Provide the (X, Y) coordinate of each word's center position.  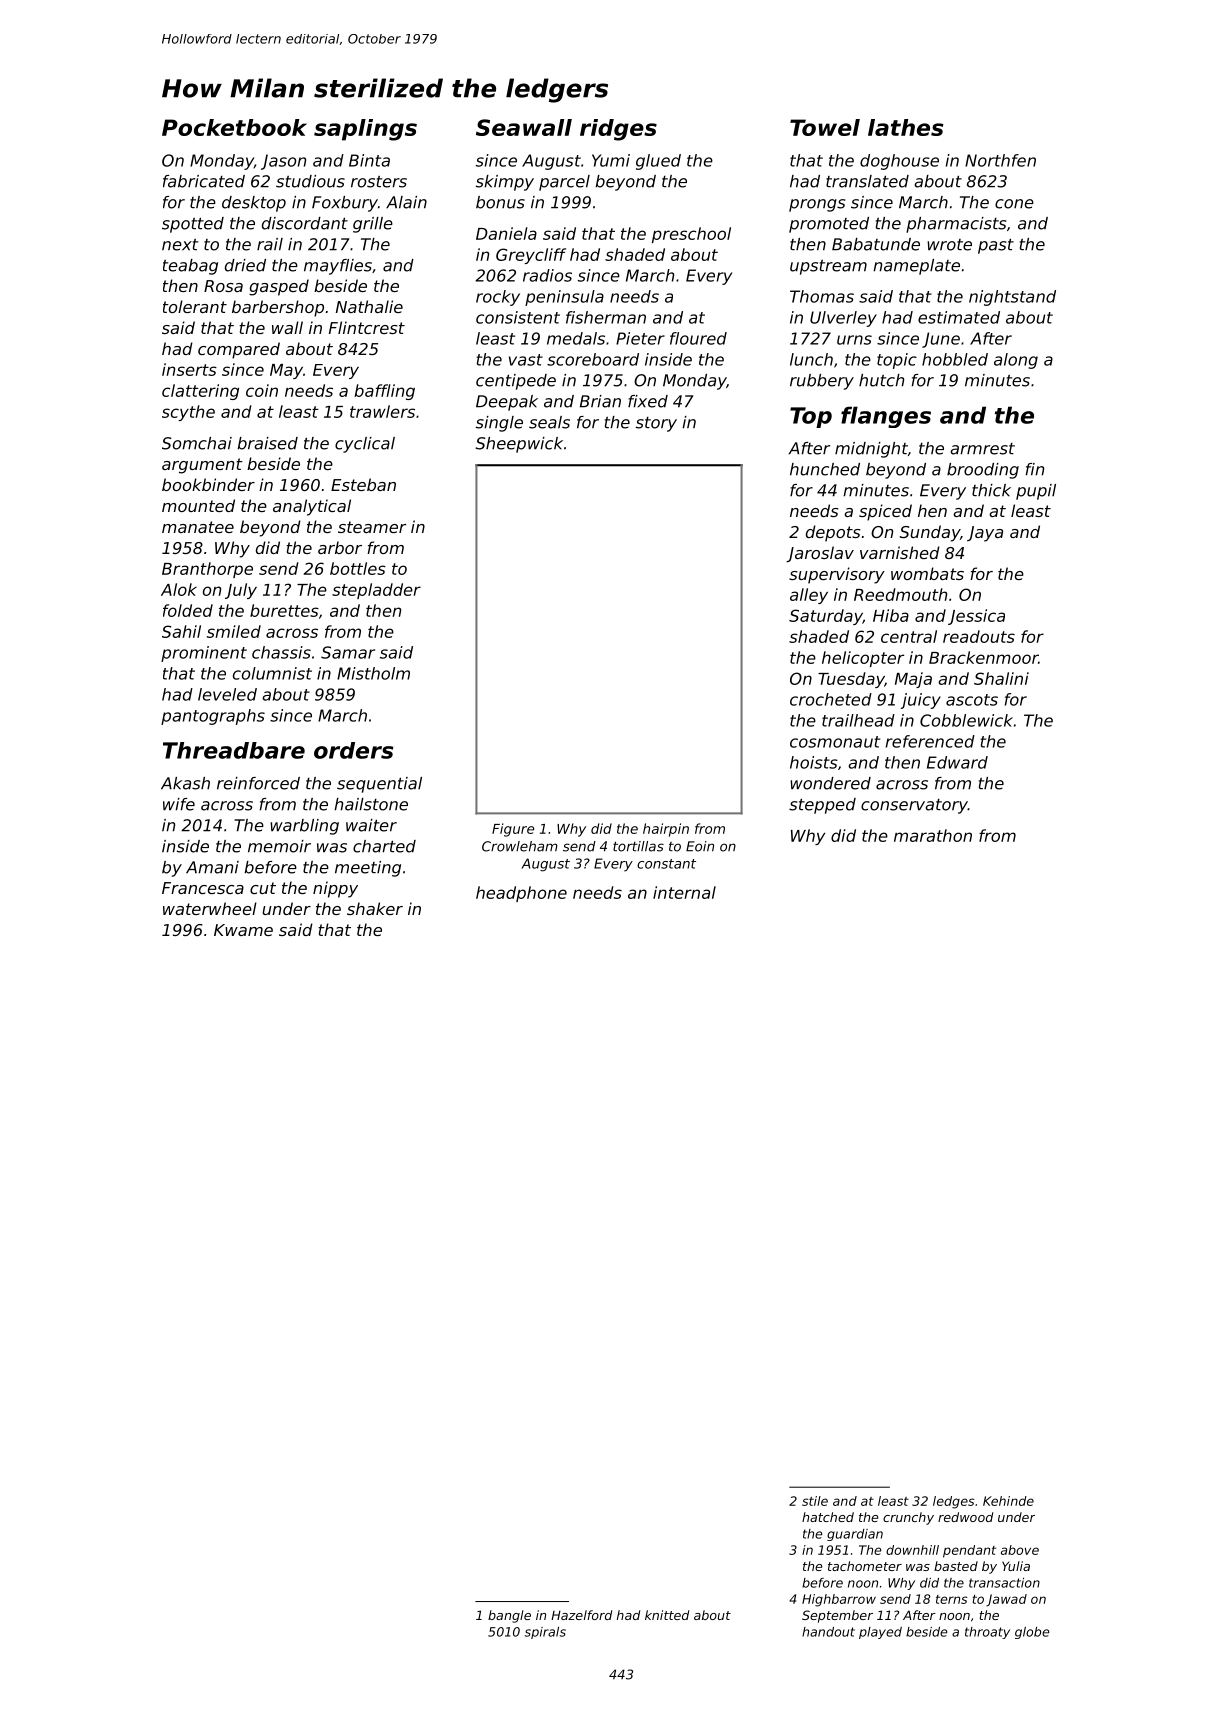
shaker (375, 908)
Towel (825, 127)
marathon (933, 835)
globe (1032, 1633)
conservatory (914, 806)
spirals (545, 1633)
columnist (272, 673)
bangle (509, 1616)
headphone (521, 894)
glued (658, 162)
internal (684, 892)
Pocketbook (234, 127)
